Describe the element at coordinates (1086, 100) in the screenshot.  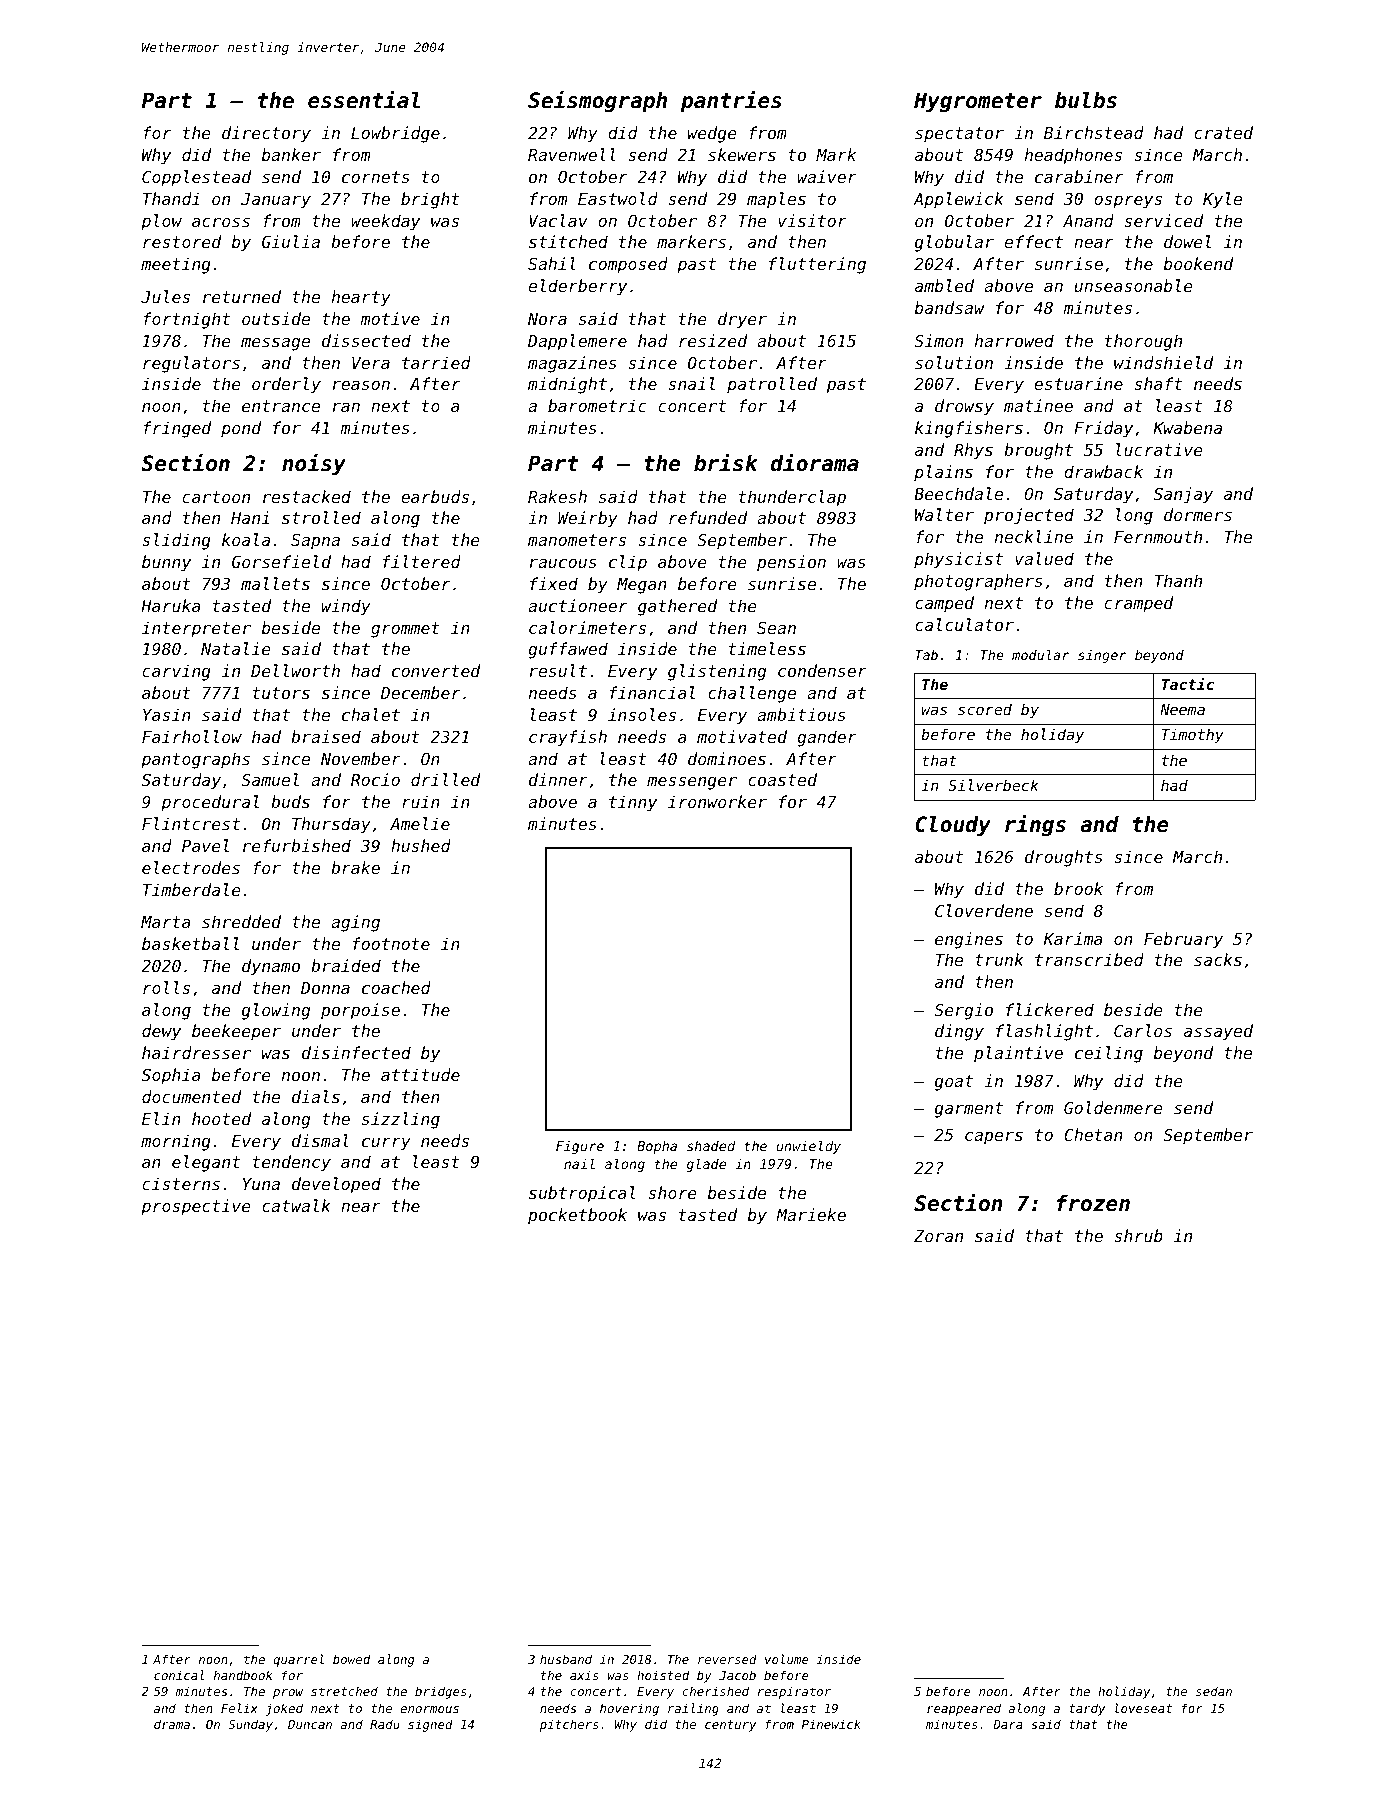
I see `bulbs` at that location.
